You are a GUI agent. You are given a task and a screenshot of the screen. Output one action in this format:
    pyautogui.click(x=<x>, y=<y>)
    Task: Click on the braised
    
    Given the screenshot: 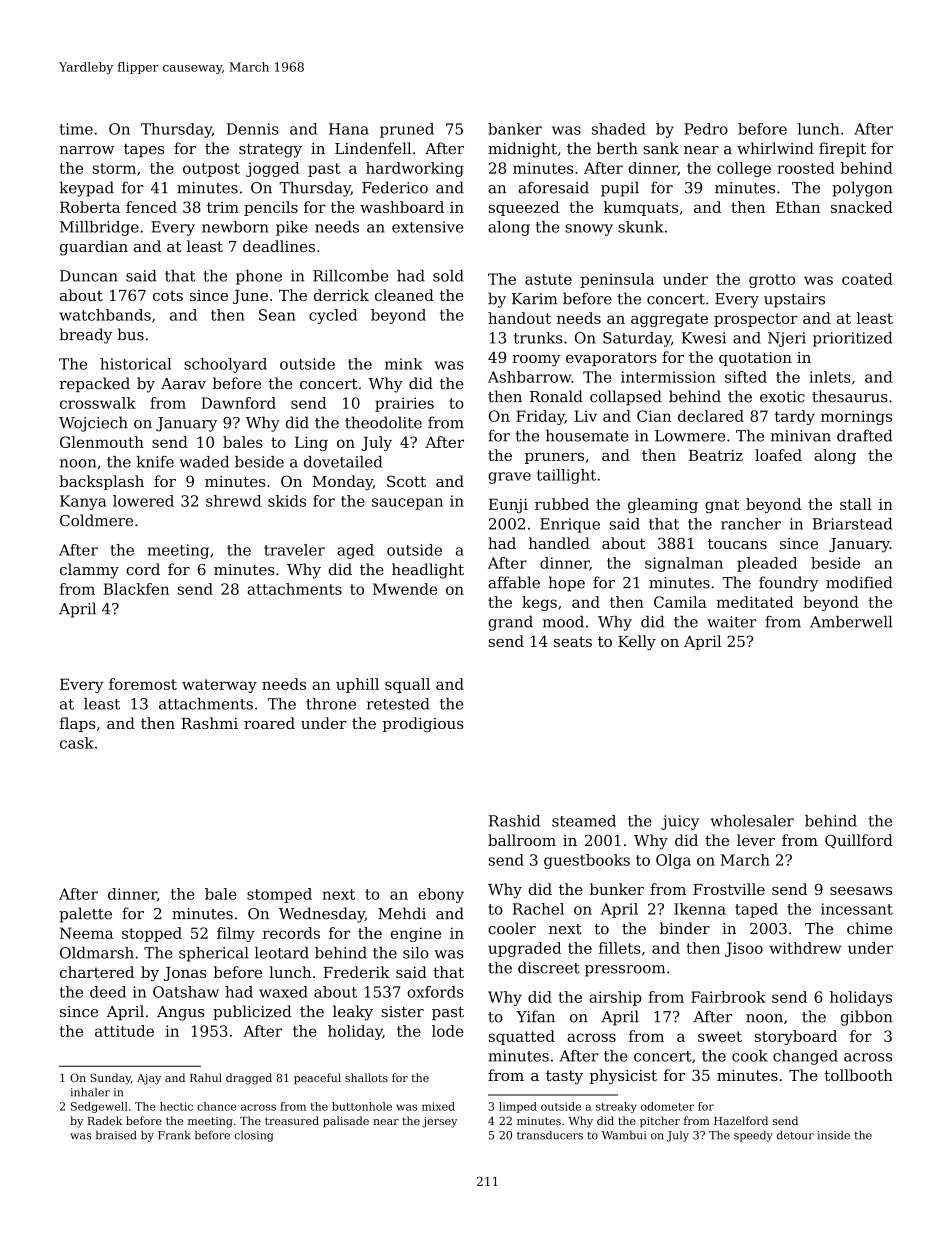 What is the action you would take?
    pyautogui.click(x=116, y=1135)
